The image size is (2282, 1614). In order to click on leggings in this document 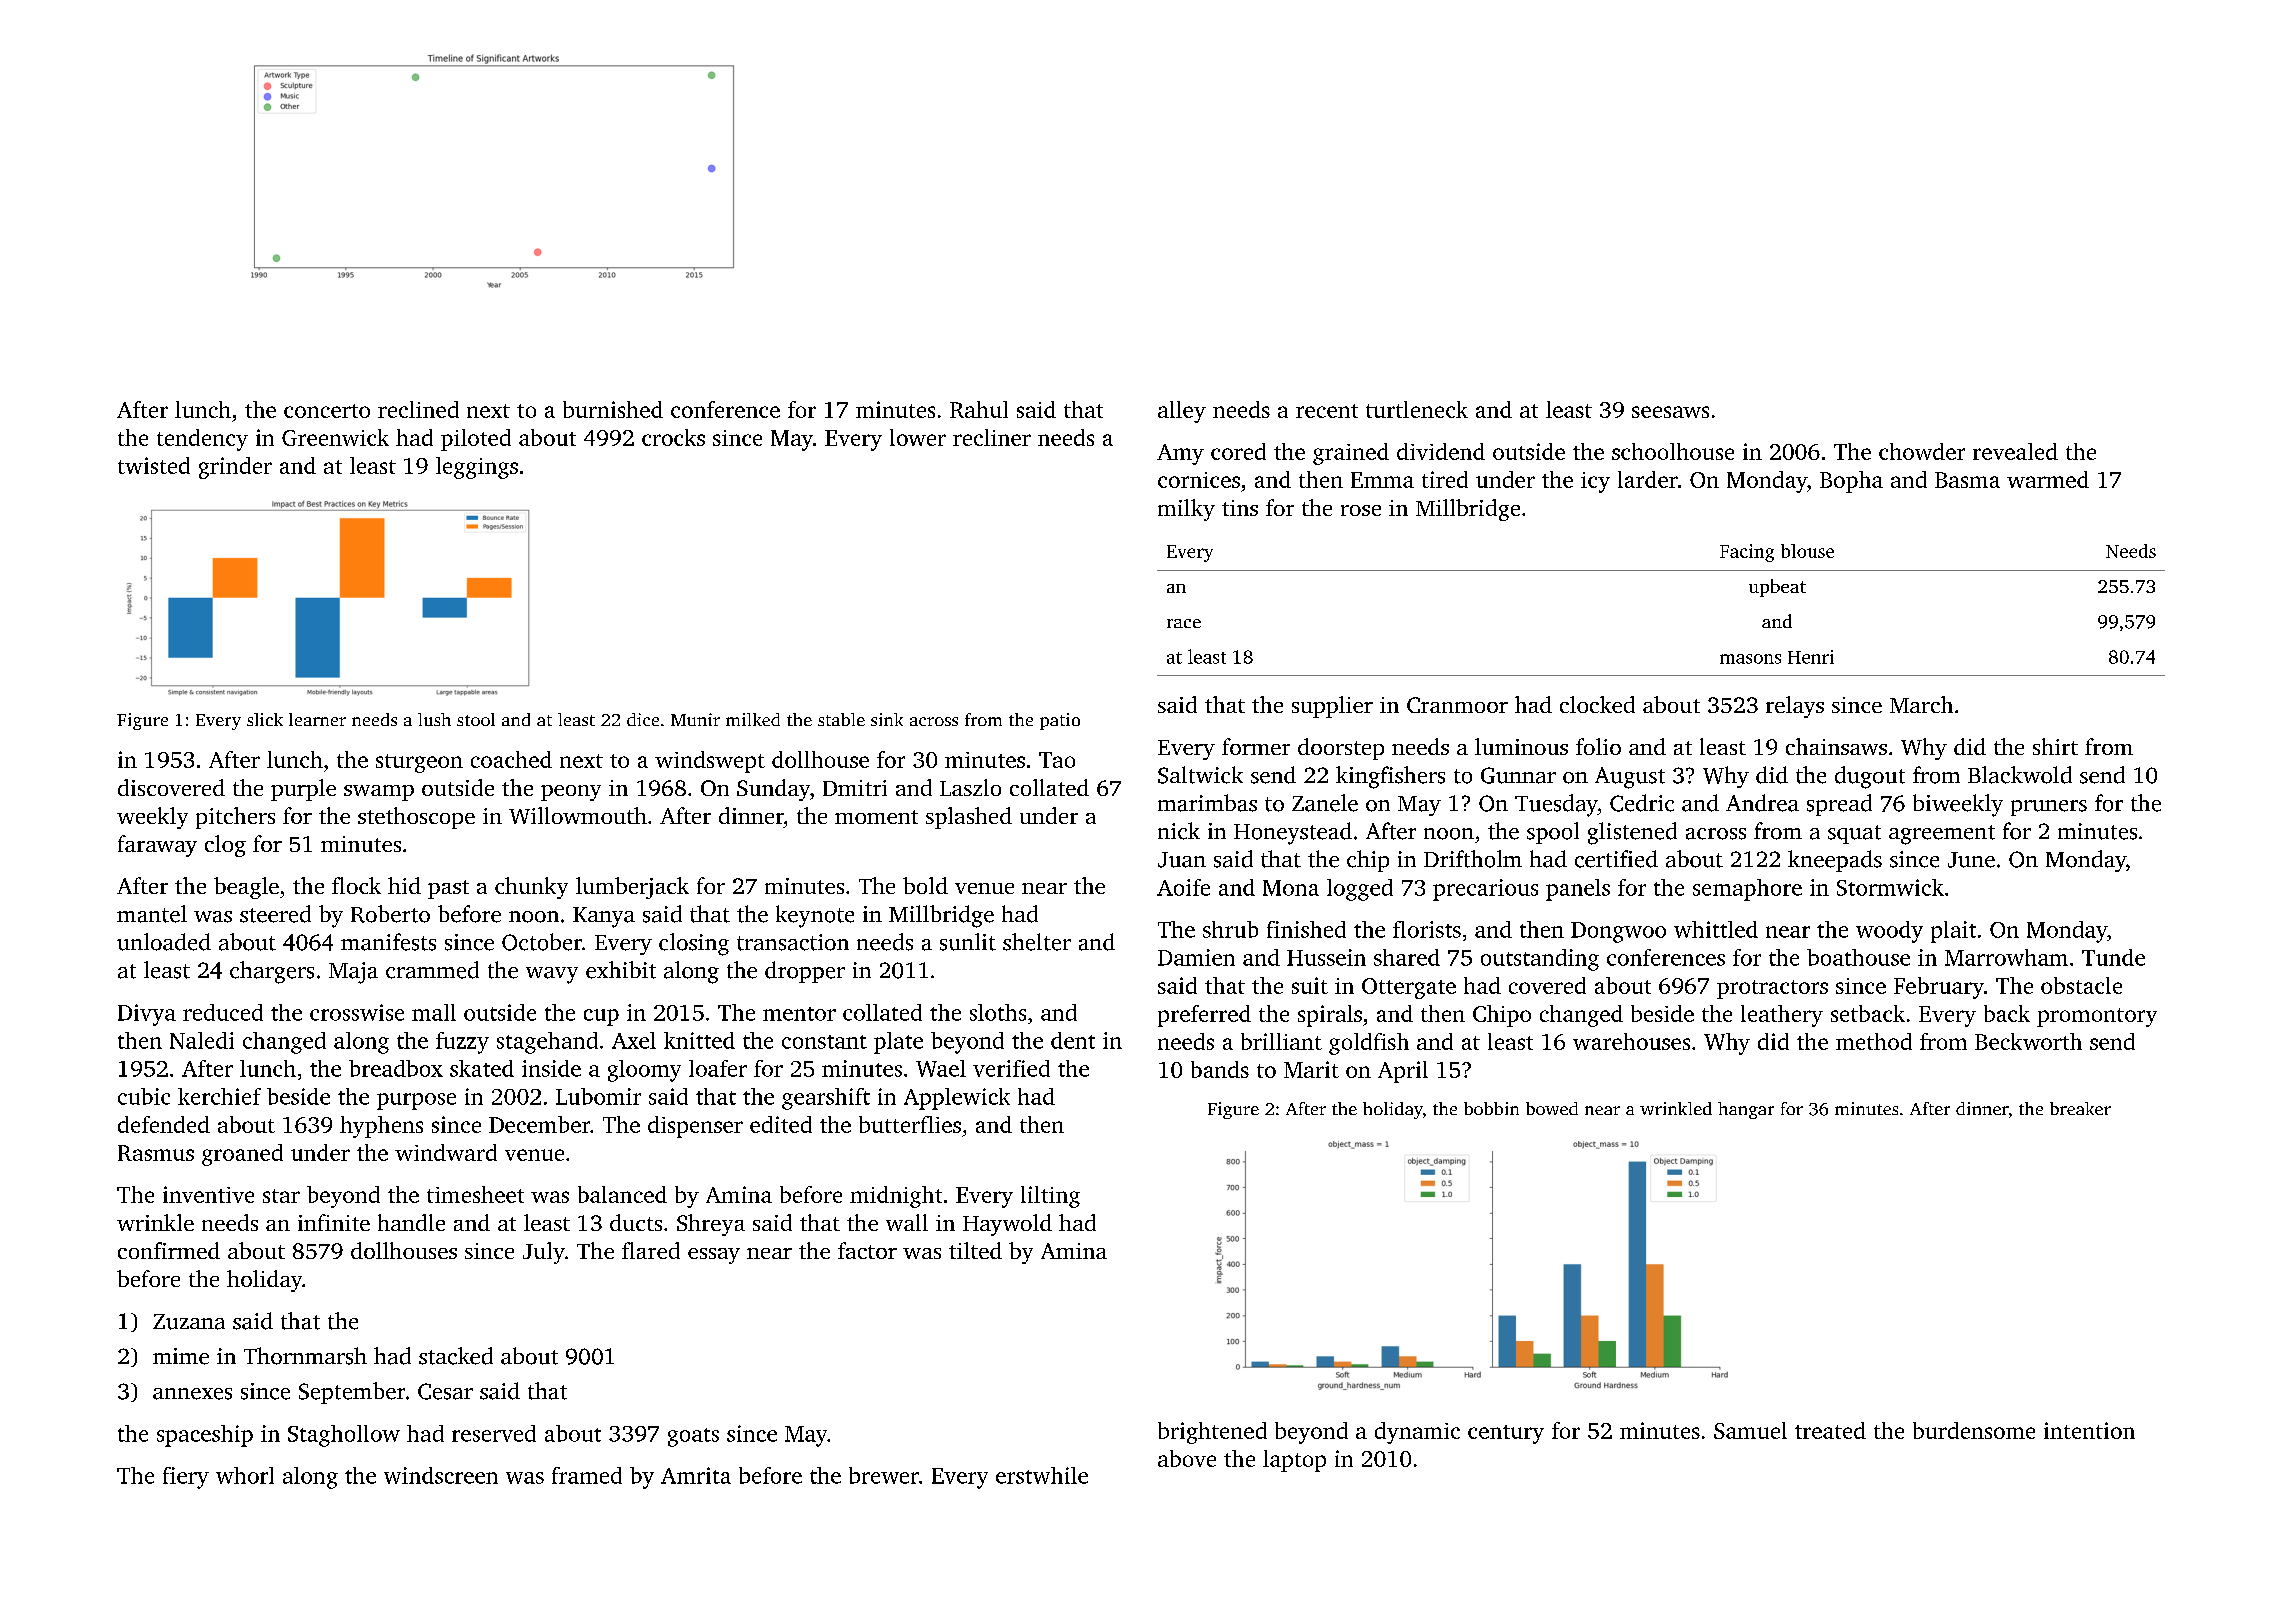, I will do `click(477, 468)`.
